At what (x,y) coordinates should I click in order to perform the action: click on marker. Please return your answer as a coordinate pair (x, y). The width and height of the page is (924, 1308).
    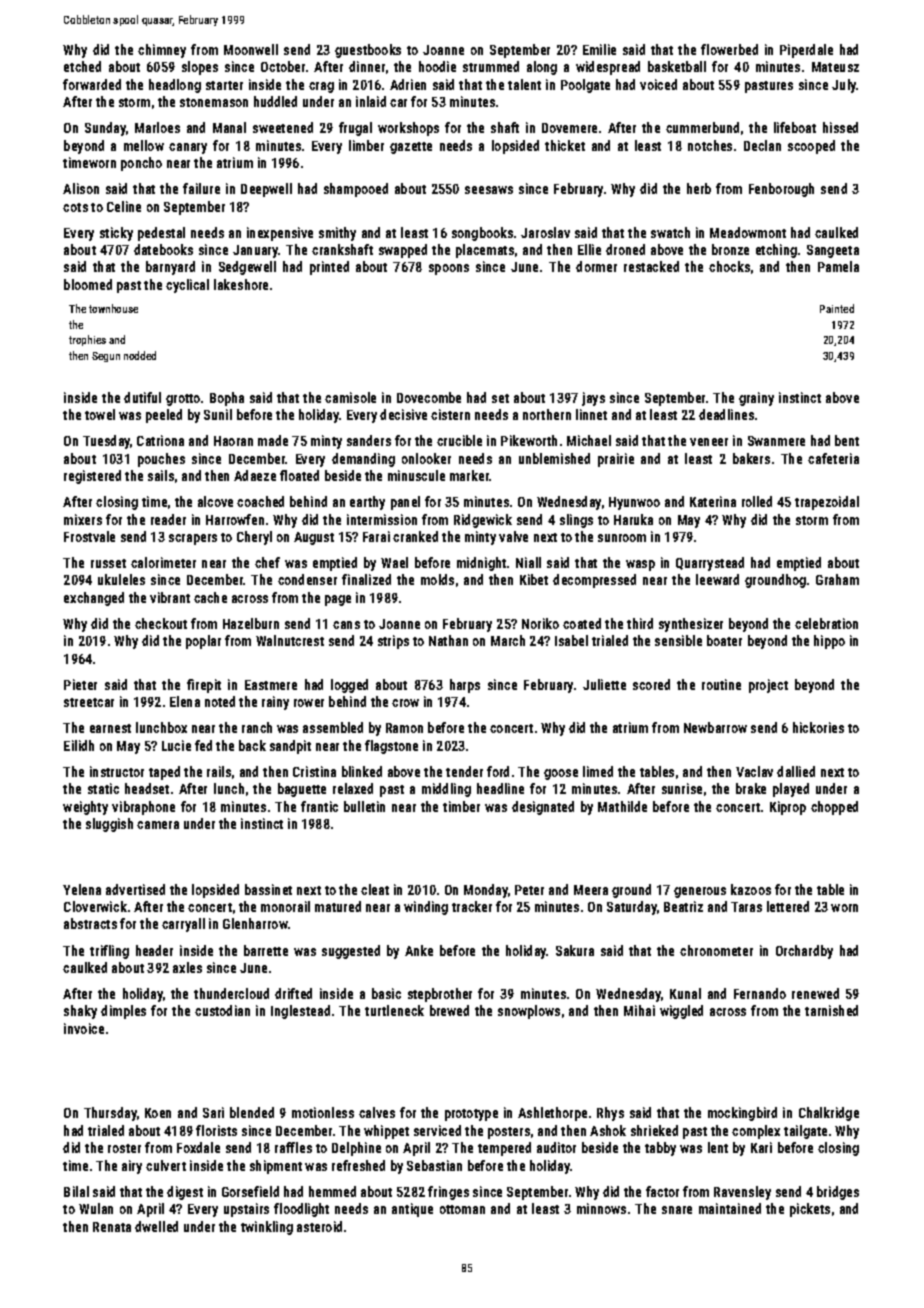
    Looking at the image, I should click on (470, 475).
